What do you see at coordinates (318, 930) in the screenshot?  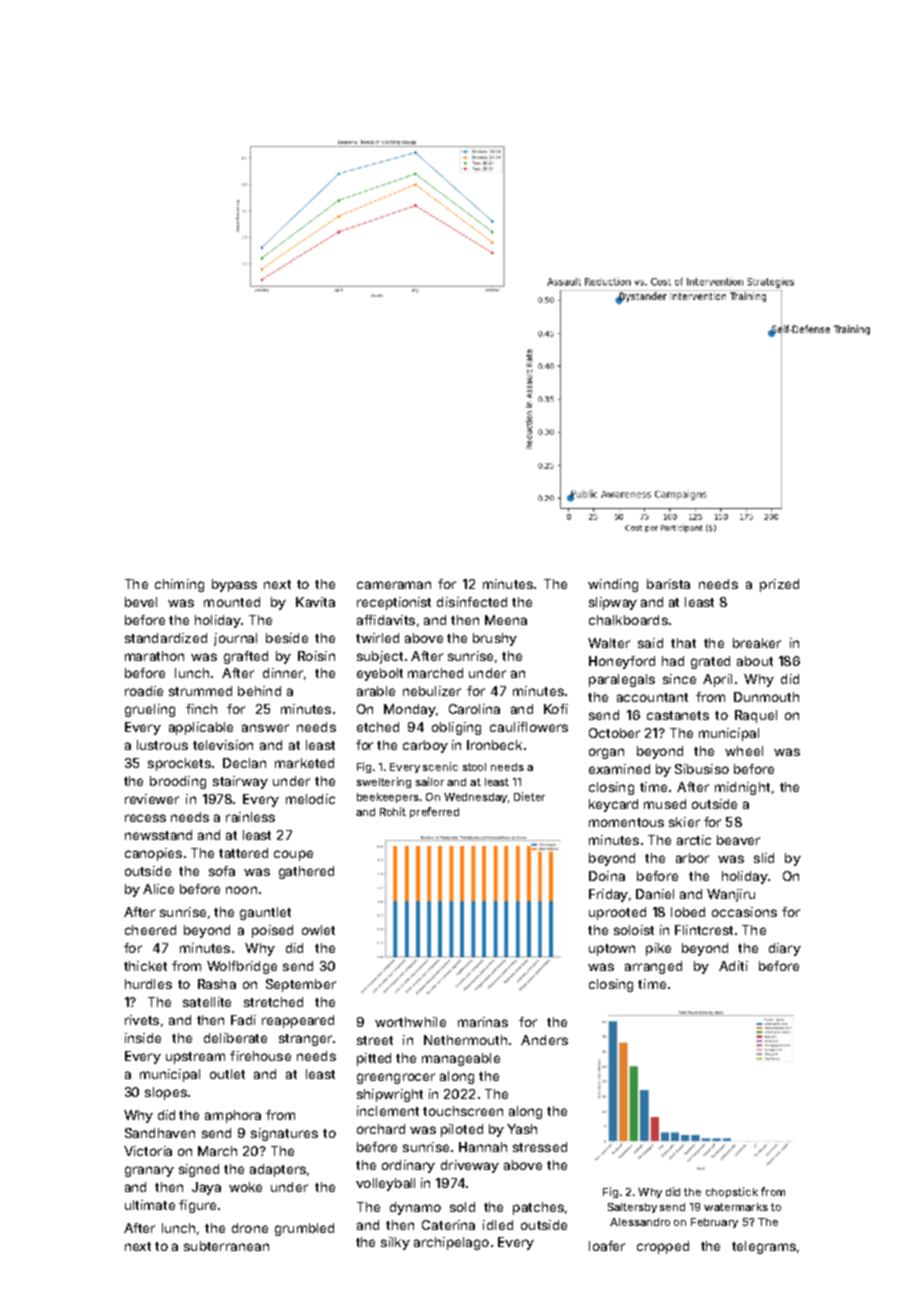 I see `owlet` at bounding box center [318, 930].
